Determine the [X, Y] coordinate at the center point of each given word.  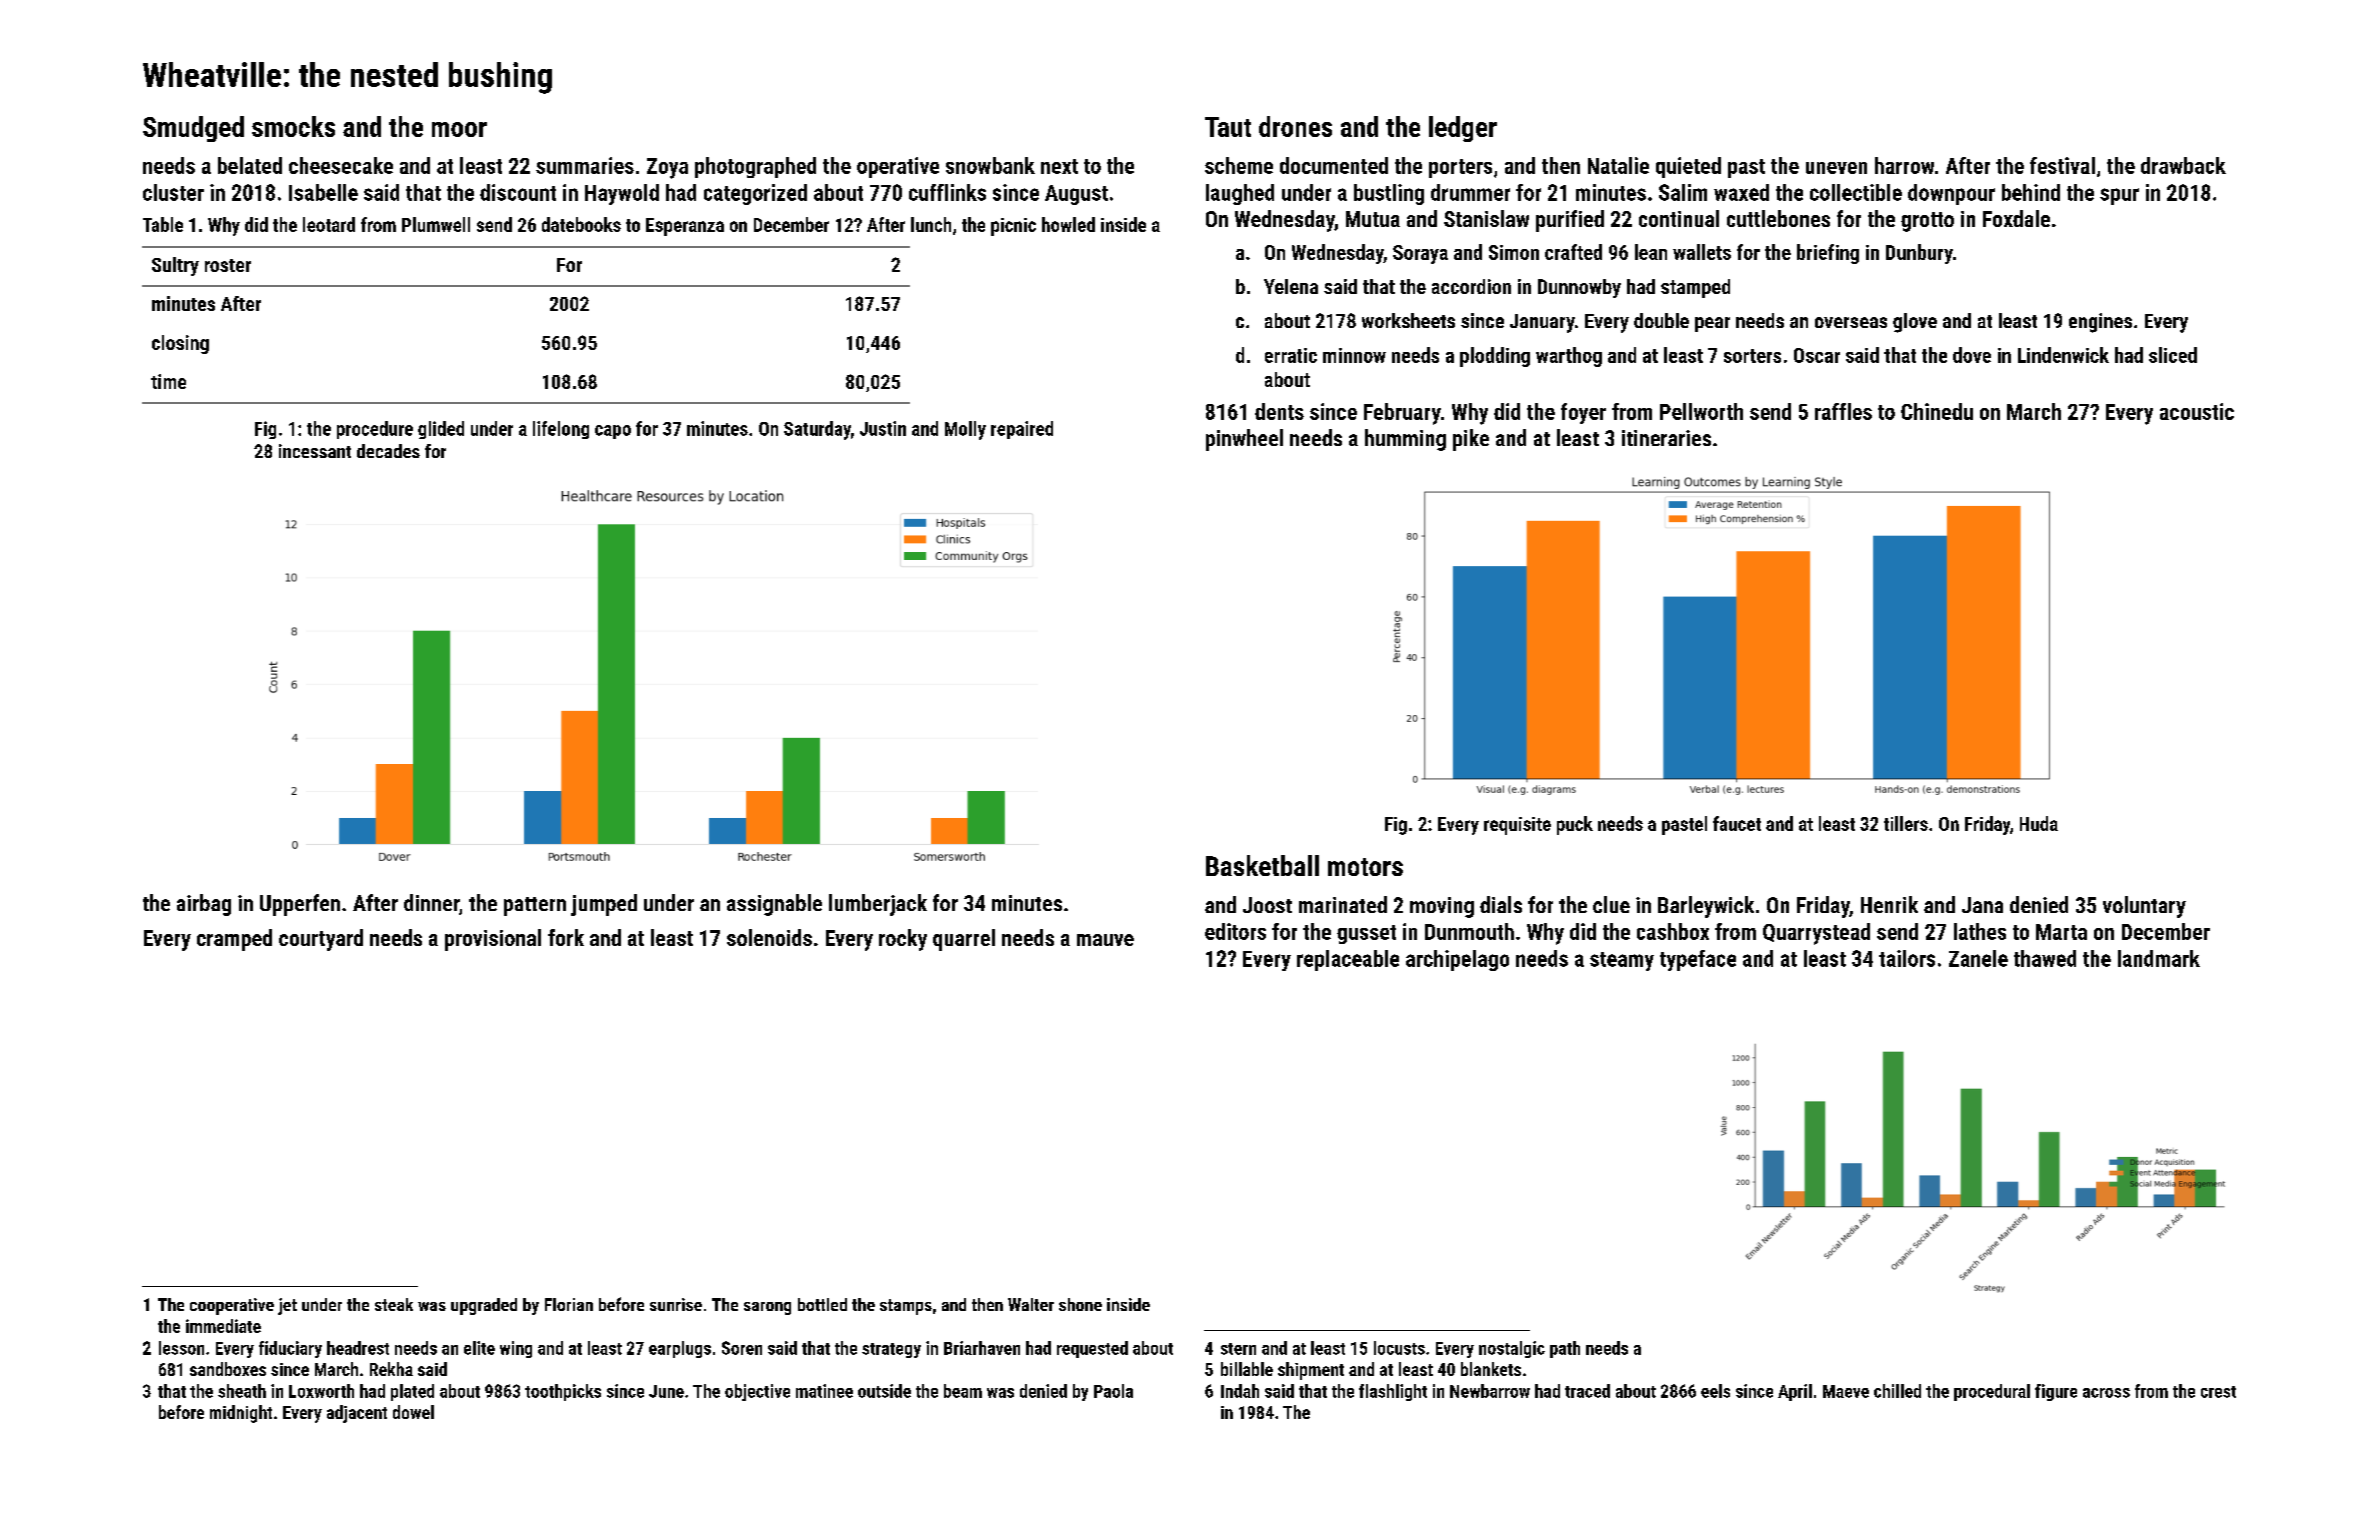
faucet [1737, 823]
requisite [1517, 826]
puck [1575, 825]
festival [2062, 165]
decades [388, 451]
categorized [755, 194]
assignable [774, 905]
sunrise [676, 1304]
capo [613, 432]
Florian [569, 1304]
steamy [1622, 961]
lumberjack [878, 905]
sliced [2173, 355]
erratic [1291, 355]
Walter [1031, 1304]
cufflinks [947, 192]
